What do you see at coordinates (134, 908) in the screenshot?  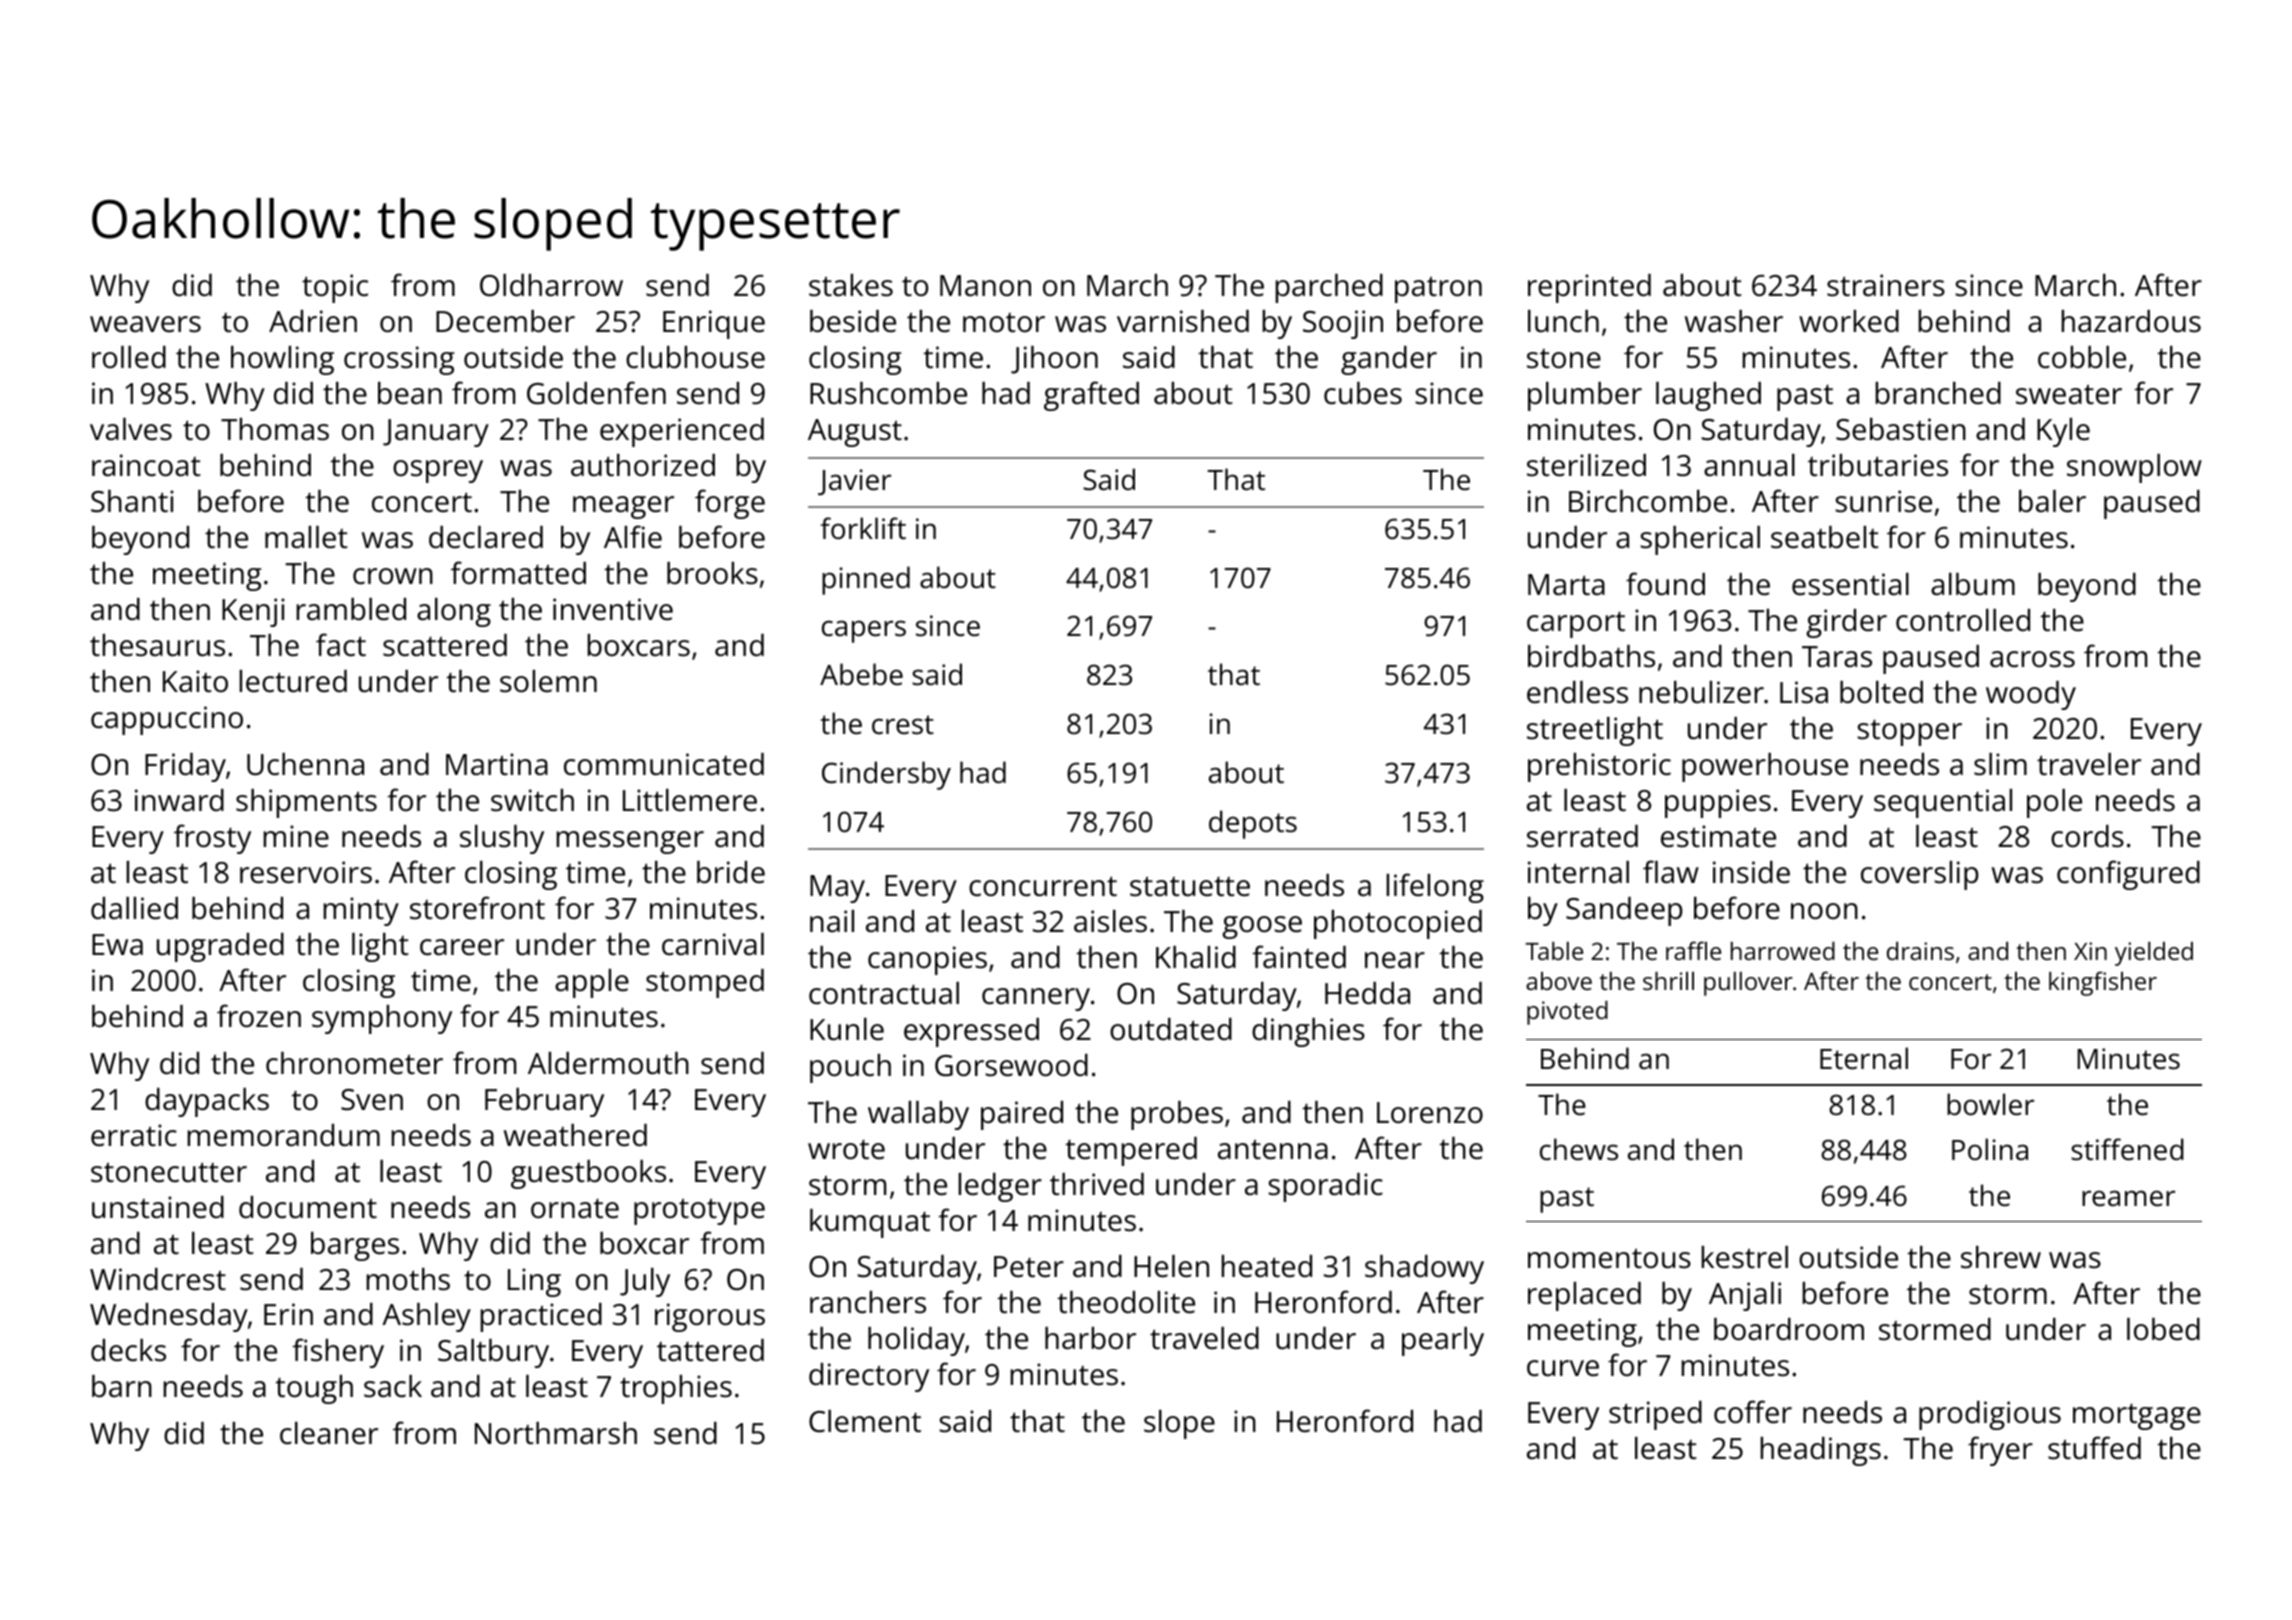 I see `dallied` at bounding box center [134, 908].
